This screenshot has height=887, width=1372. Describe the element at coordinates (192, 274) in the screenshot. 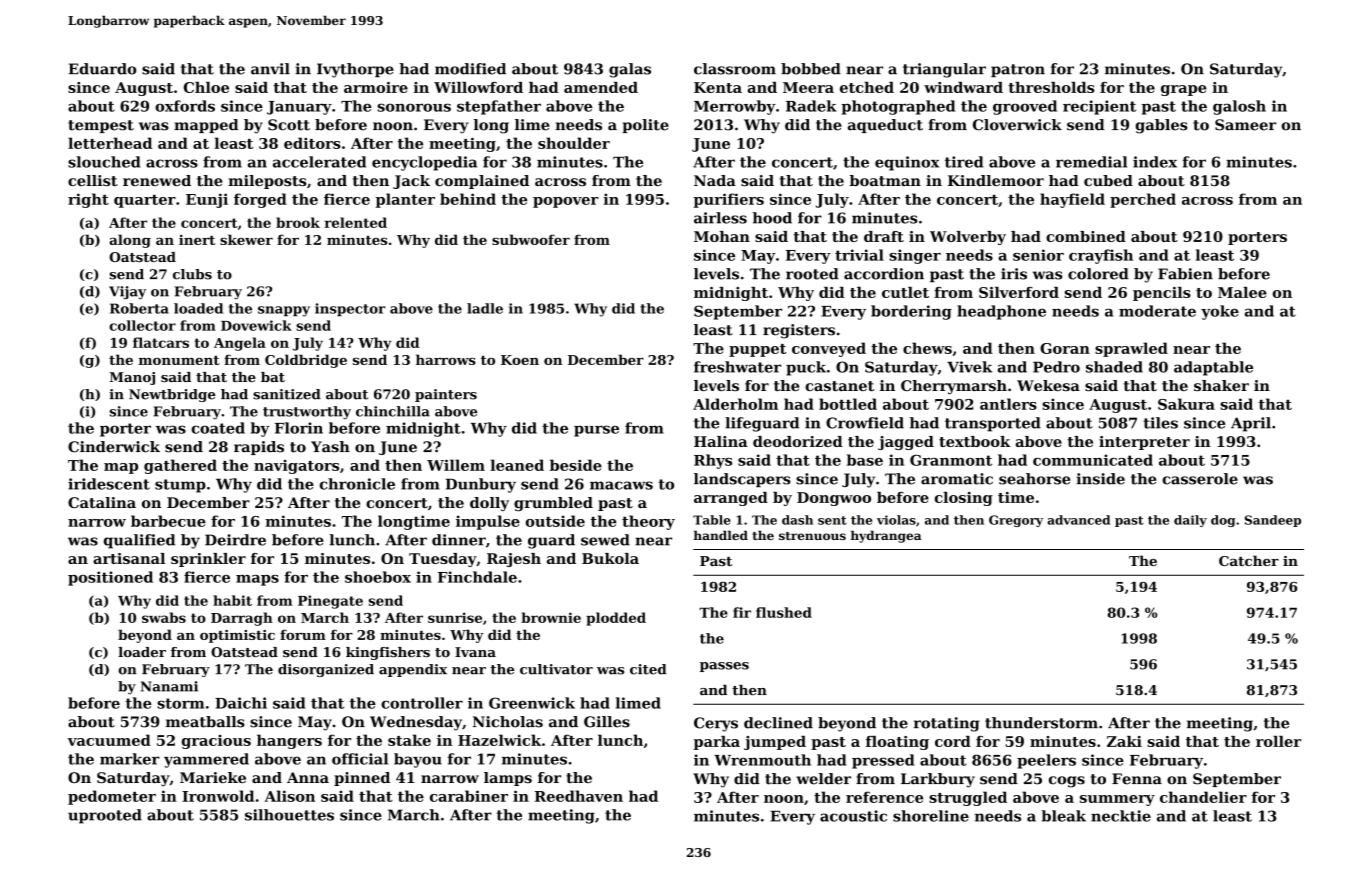

I see `clubs` at that location.
